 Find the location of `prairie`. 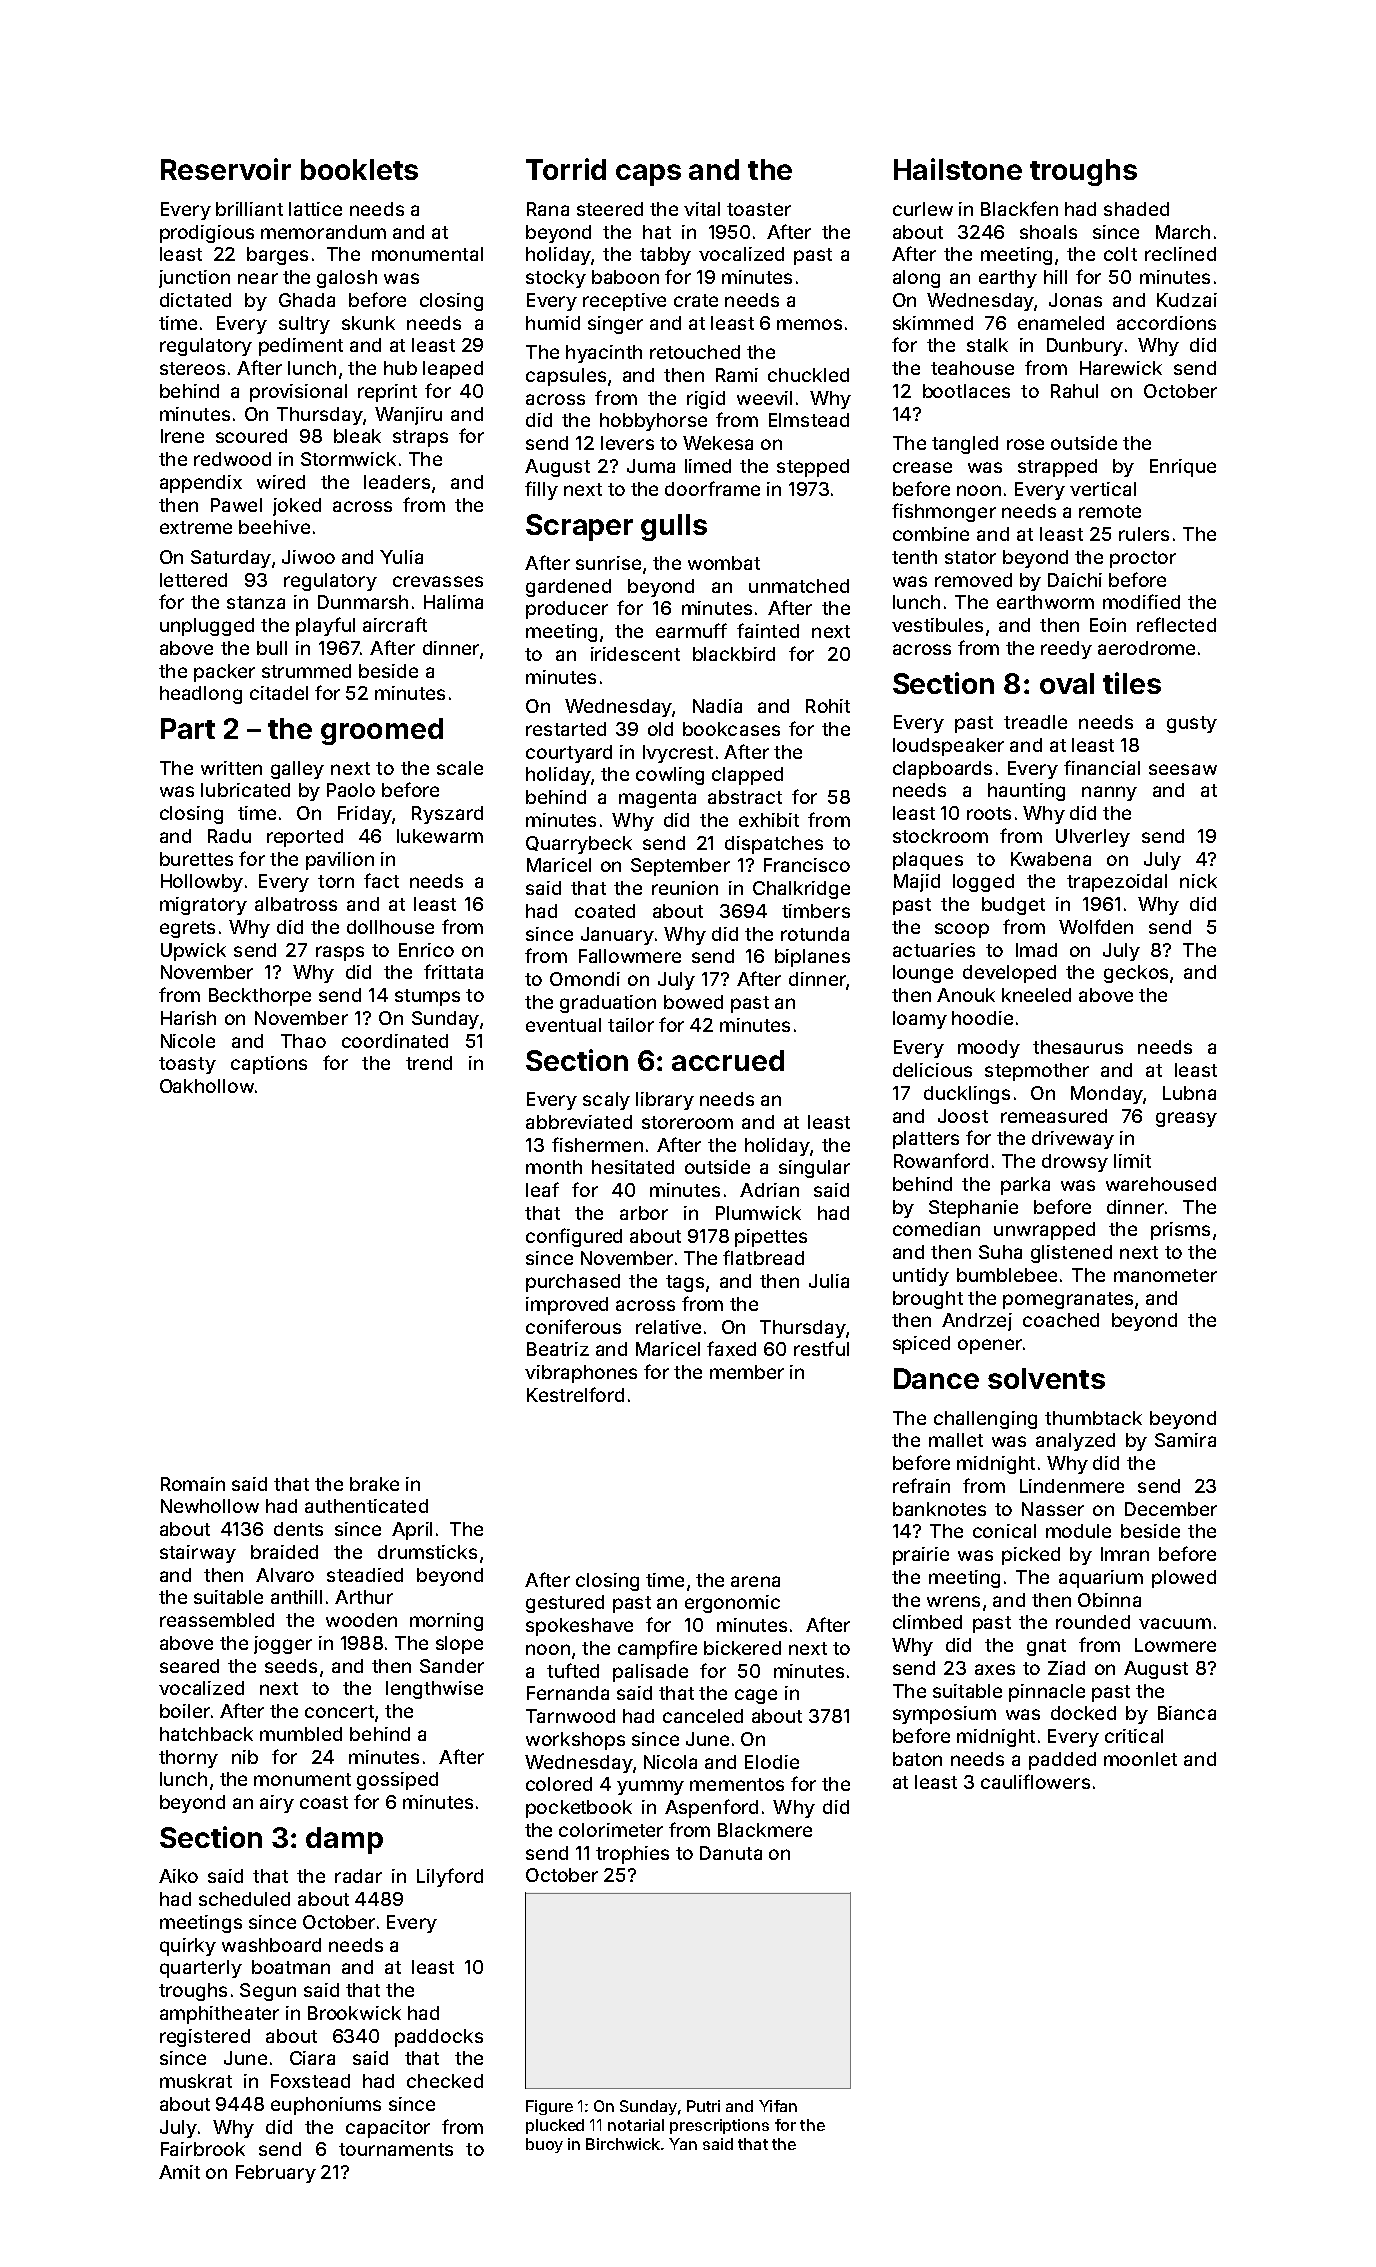

prairie is located at coordinates (921, 1556).
